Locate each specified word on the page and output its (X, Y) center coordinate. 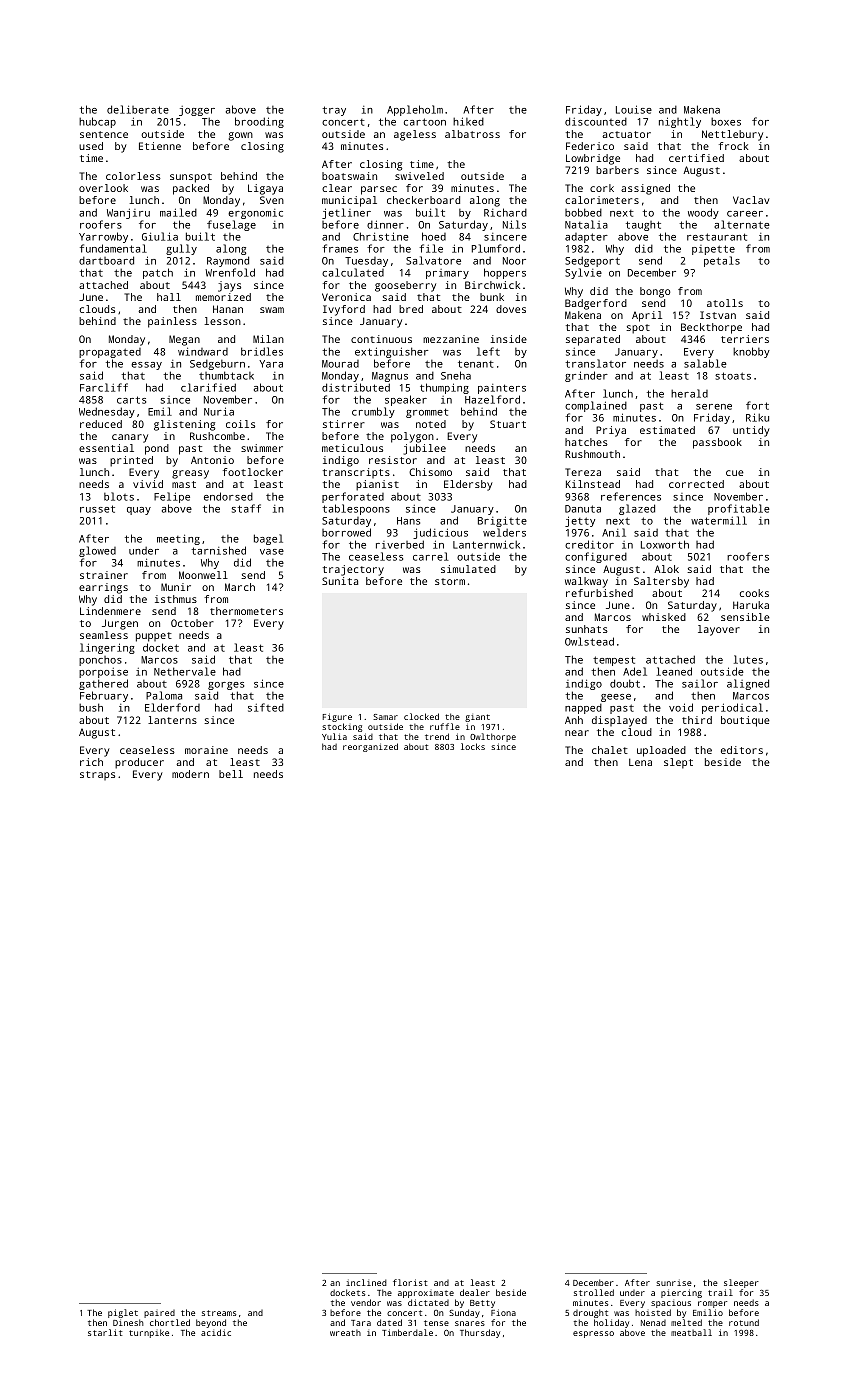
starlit (105, 1332)
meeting (178, 539)
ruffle (445, 726)
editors (742, 750)
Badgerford (596, 304)
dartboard (106, 260)
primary (447, 274)
